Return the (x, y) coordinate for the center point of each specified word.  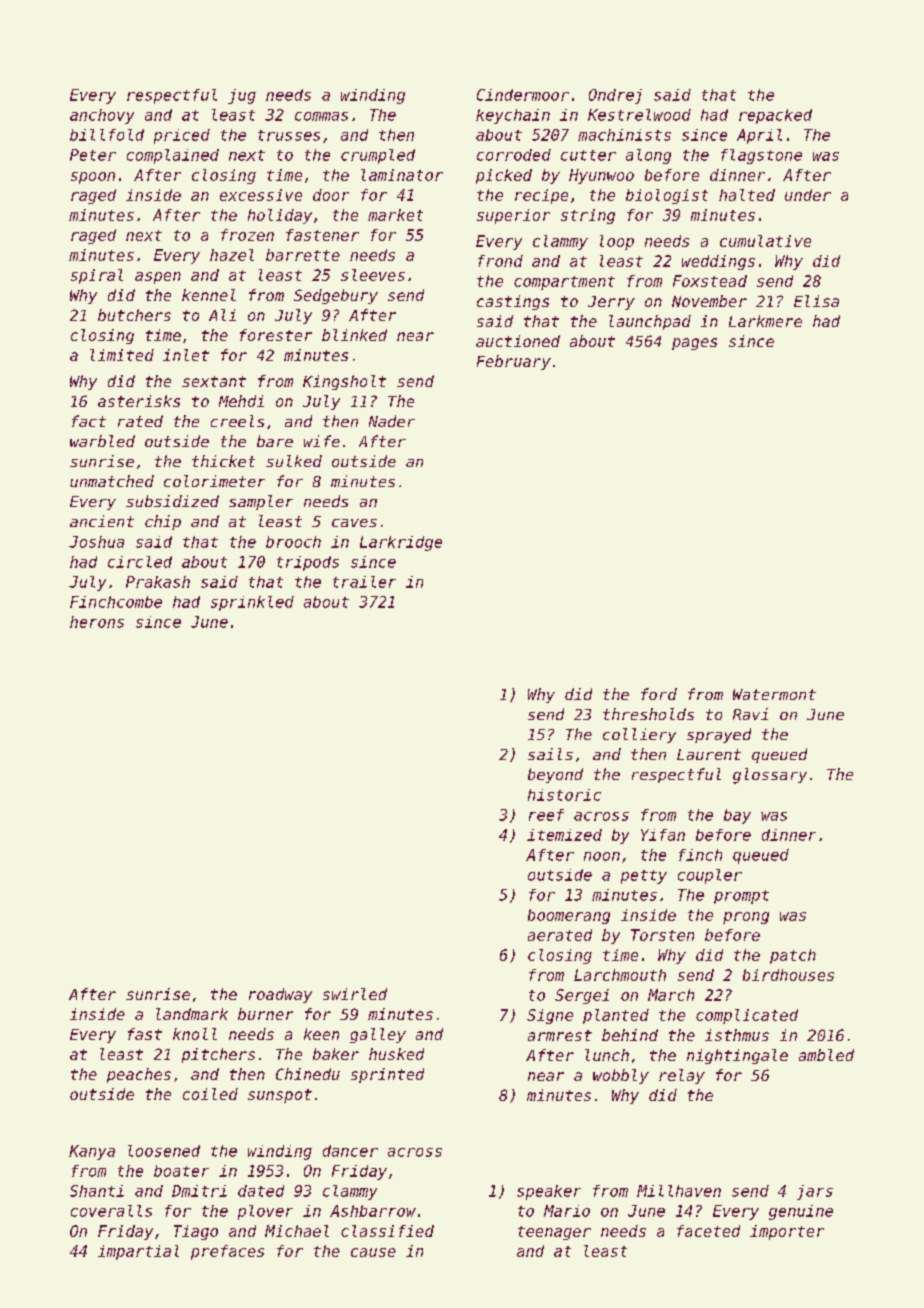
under (808, 195)
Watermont (774, 694)
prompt (741, 897)
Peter (93, 155)
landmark (192, 1014)
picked (504, 176)
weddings (718, 262)
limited (122, 355)
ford (659, 694)
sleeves (373, 275)
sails (550, 754)
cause (373, 1252)
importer (787, 1232)
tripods (308, 563)
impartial (138, 1252)
